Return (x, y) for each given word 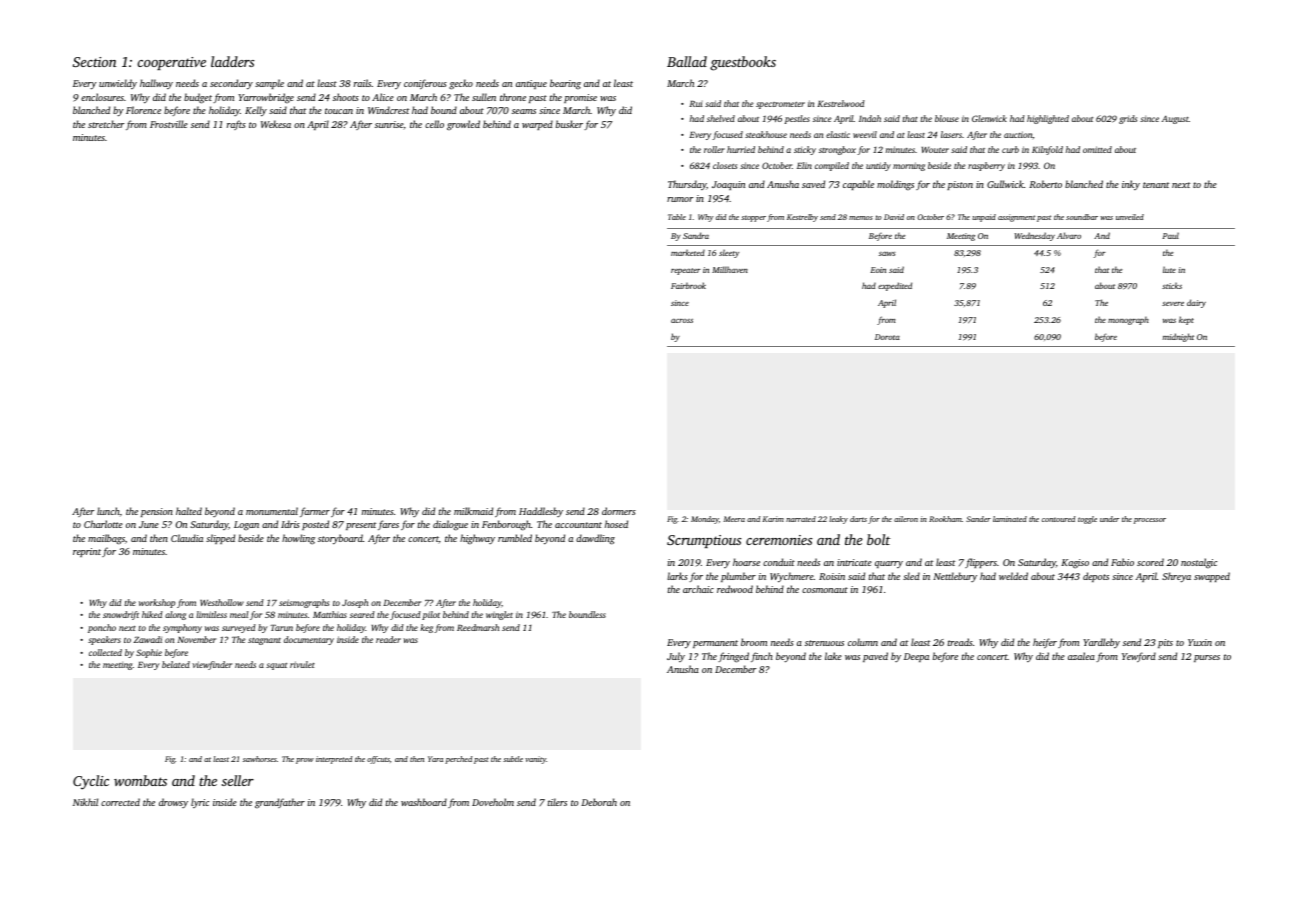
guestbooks (743, 63)
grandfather (280, 803)
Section (94, 62)
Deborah (599, 802)
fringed (733, 657)
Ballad (687, 61)
